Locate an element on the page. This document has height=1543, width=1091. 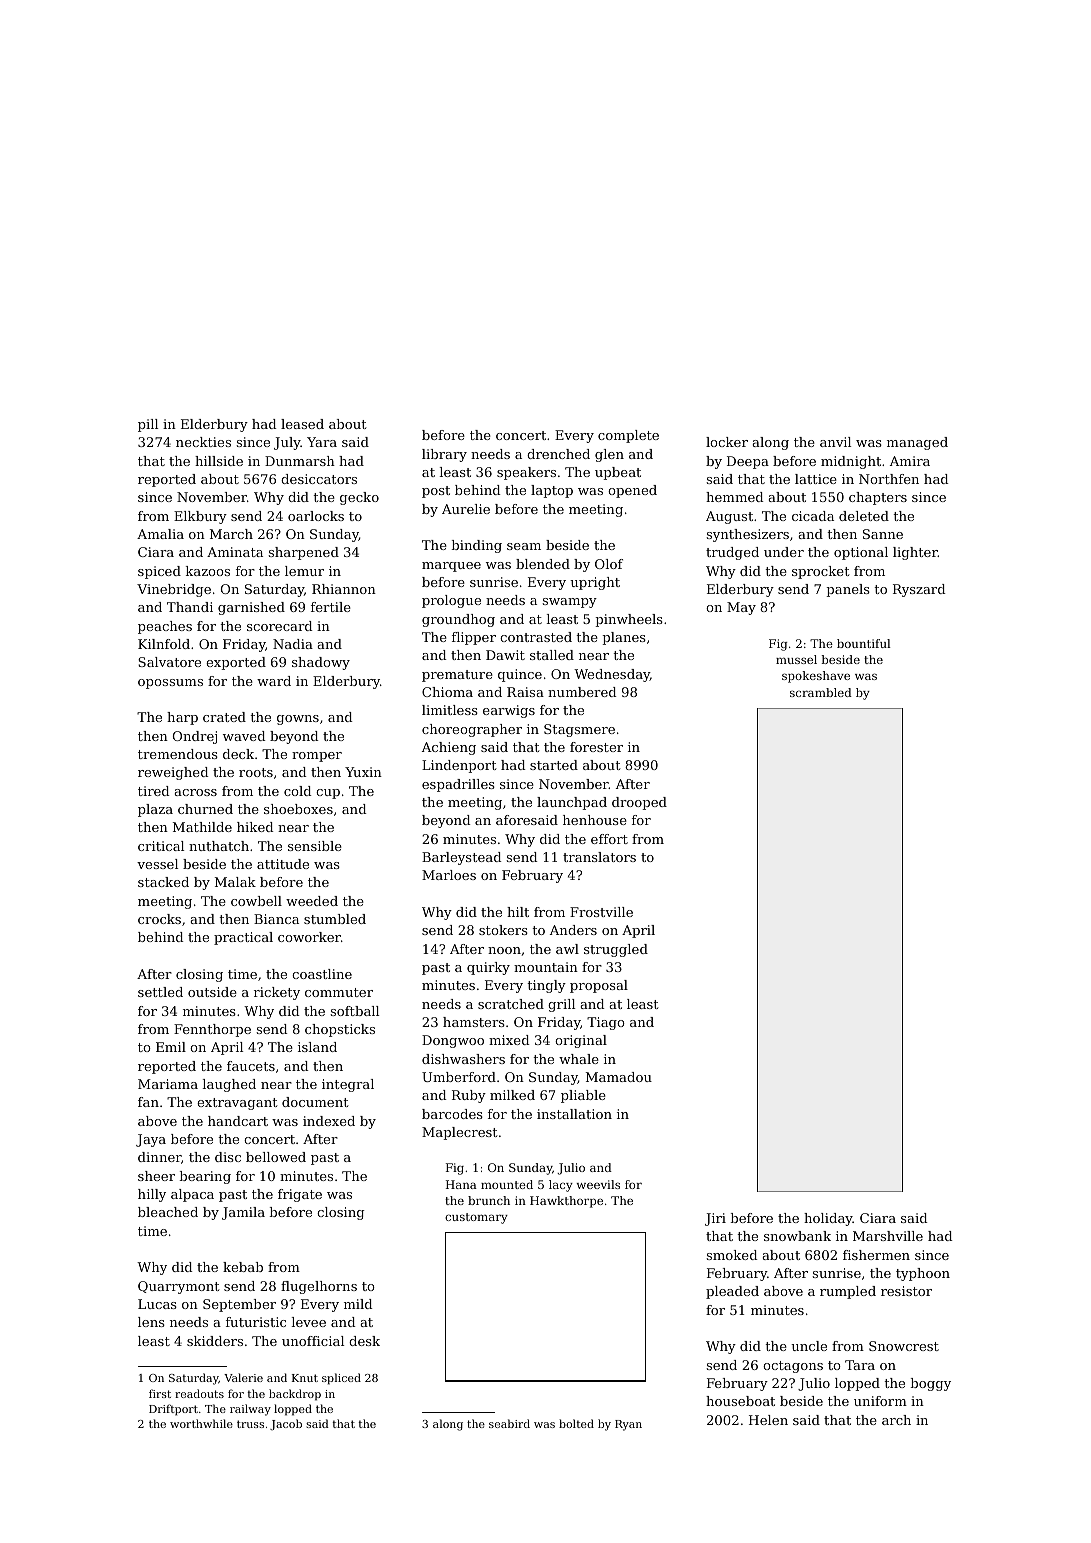
Tiago is located at coordinates (606, 1023).
